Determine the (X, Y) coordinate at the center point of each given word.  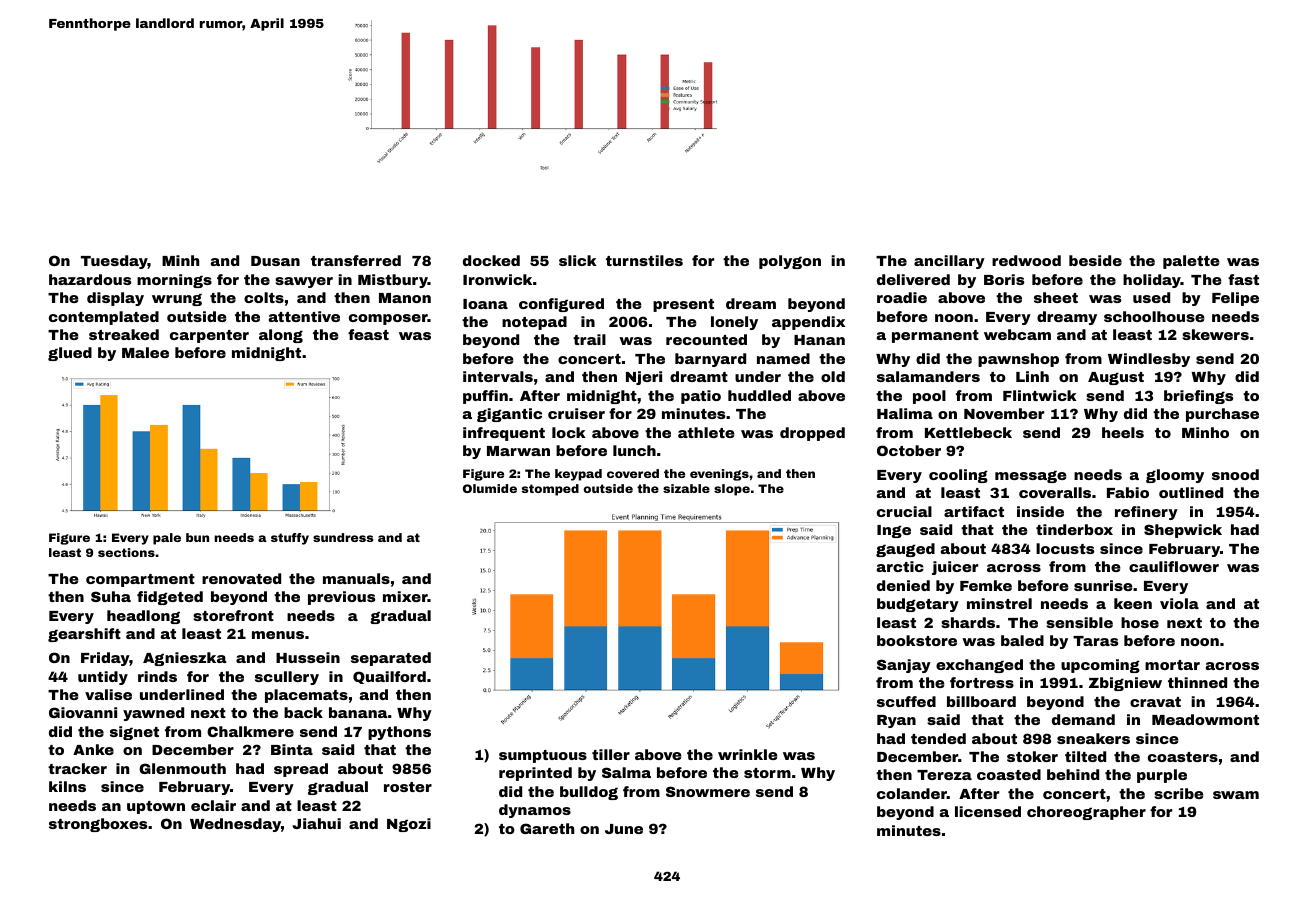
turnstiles (644, 260)
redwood (1026, 260)
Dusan (275, 261)
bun (197, 537)
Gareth (547, 828)
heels (1123, 432)
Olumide (490, 488)
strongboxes (98, 825)
